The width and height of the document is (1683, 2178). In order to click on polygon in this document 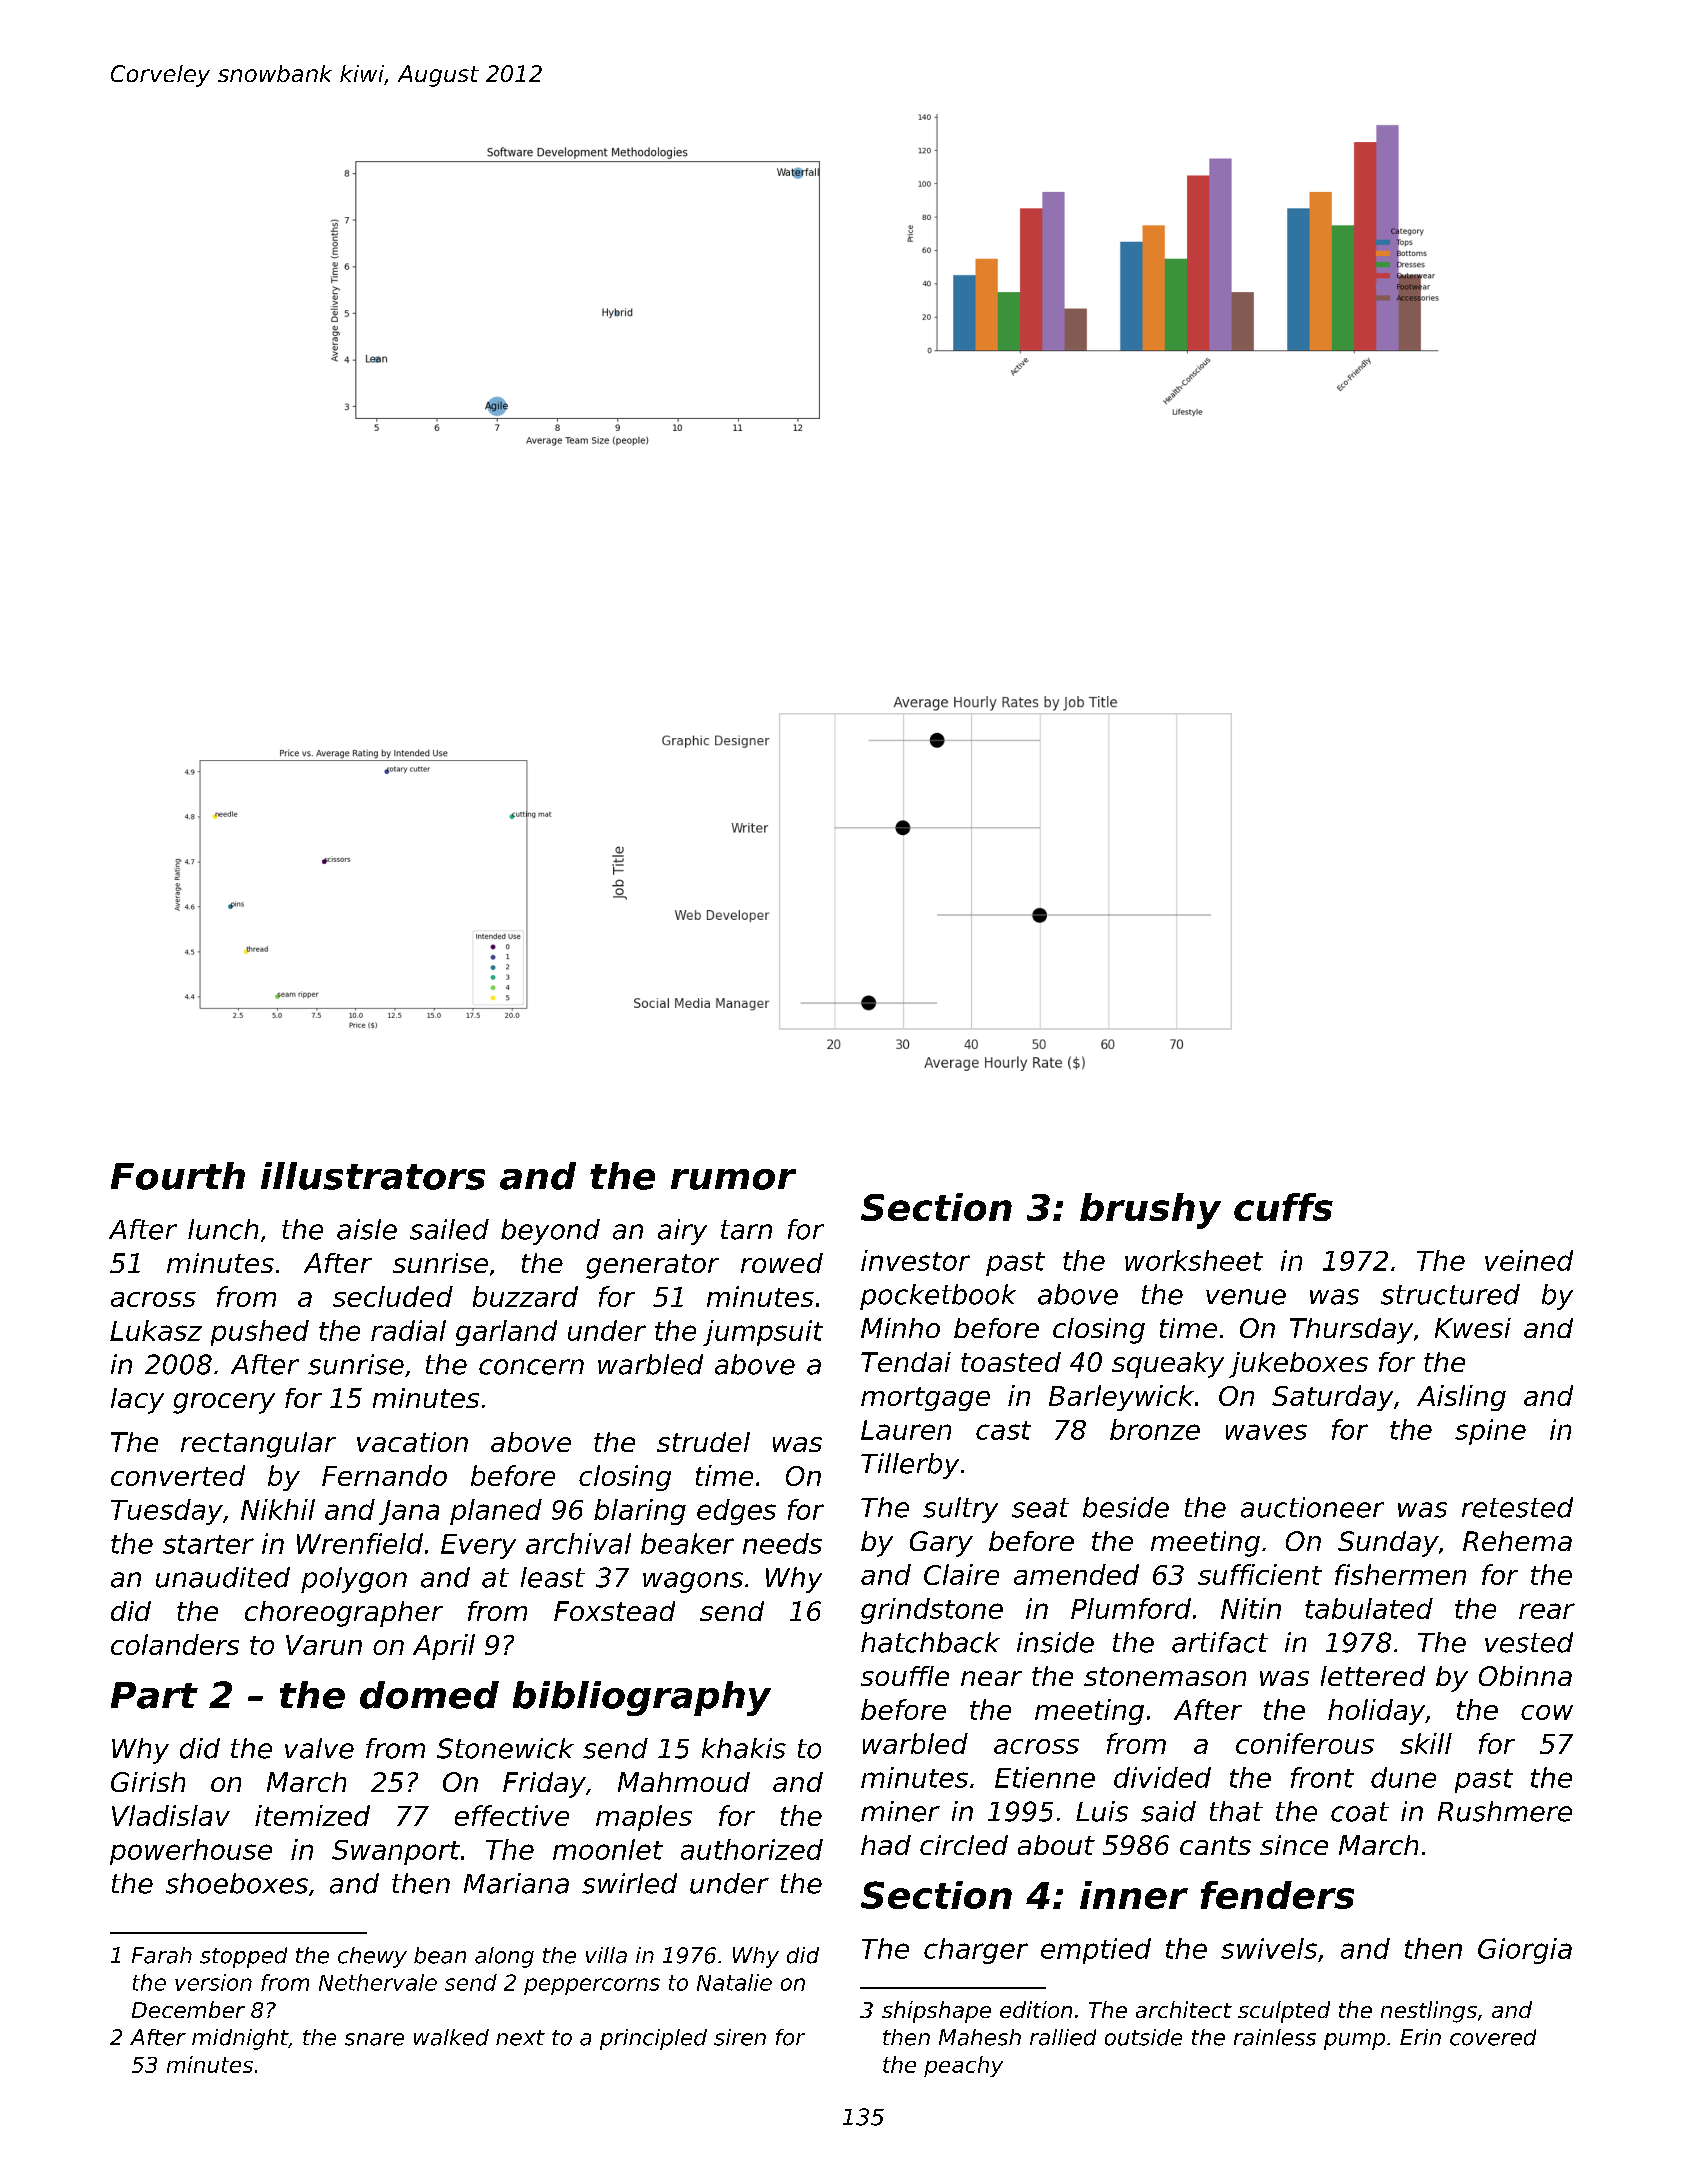, I will do `click(354, 1580)`.
